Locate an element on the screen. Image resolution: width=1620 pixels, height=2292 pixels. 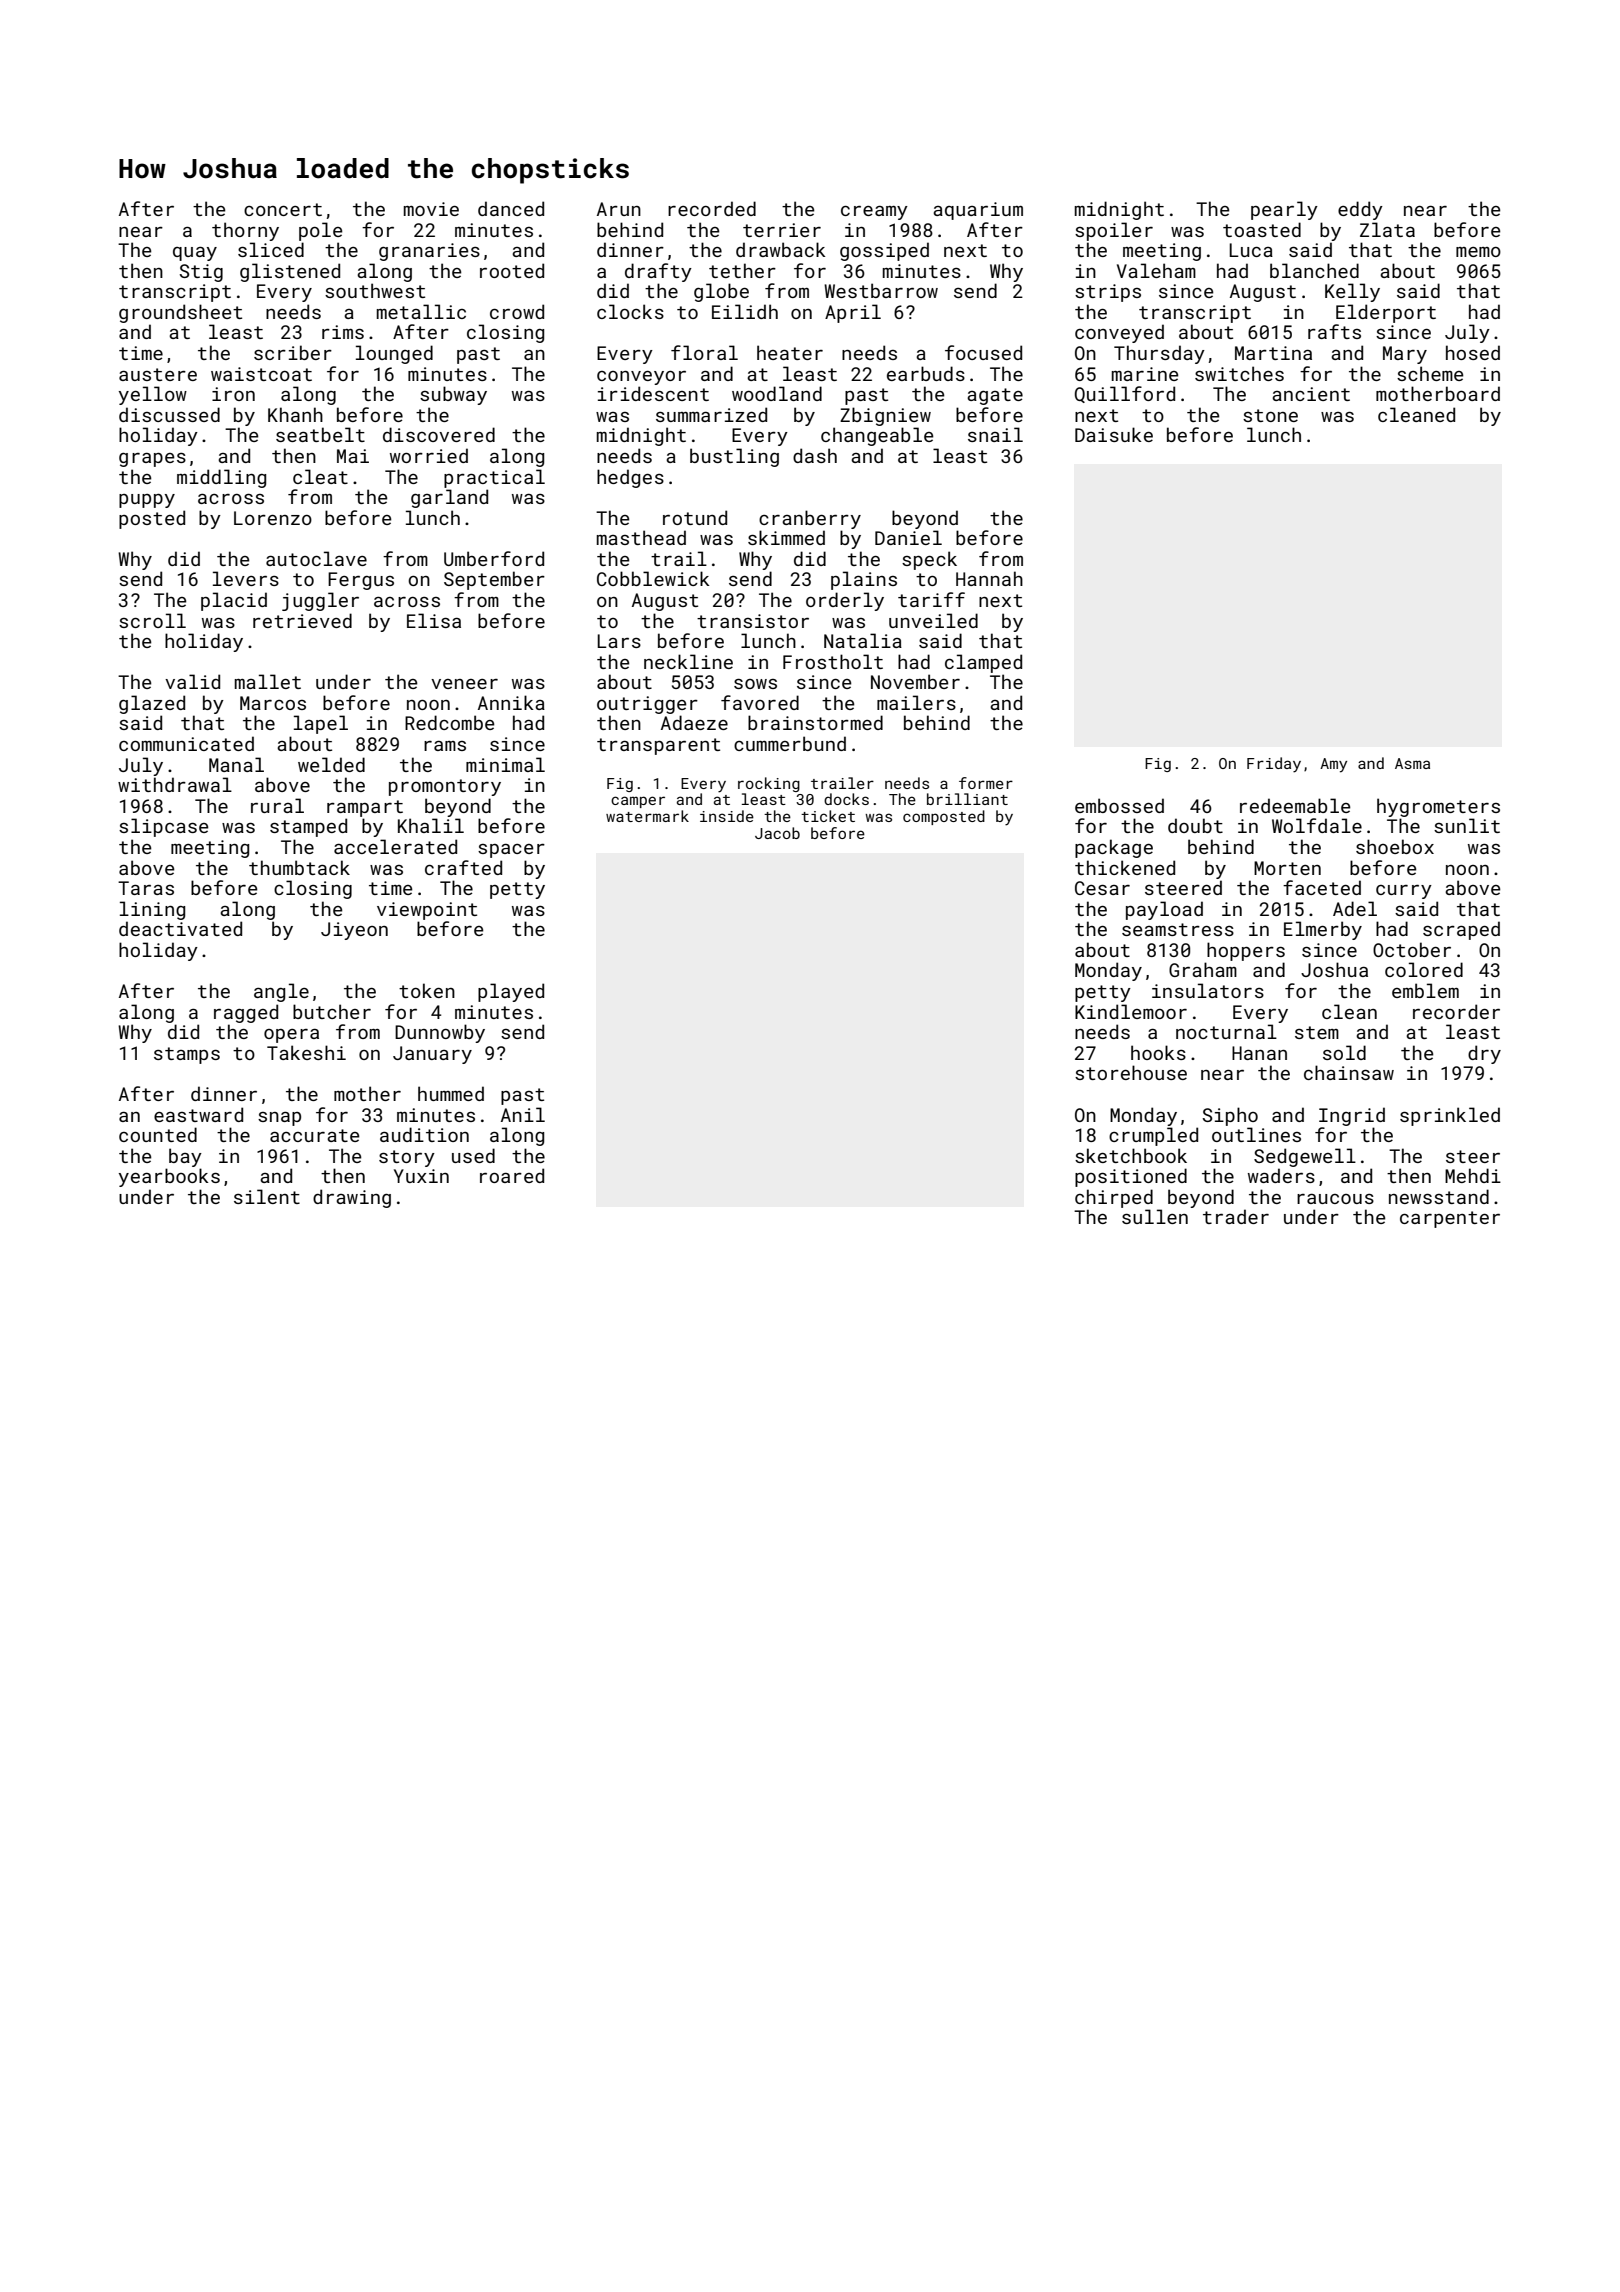
Anil is located at coordinates (523, 1114).
